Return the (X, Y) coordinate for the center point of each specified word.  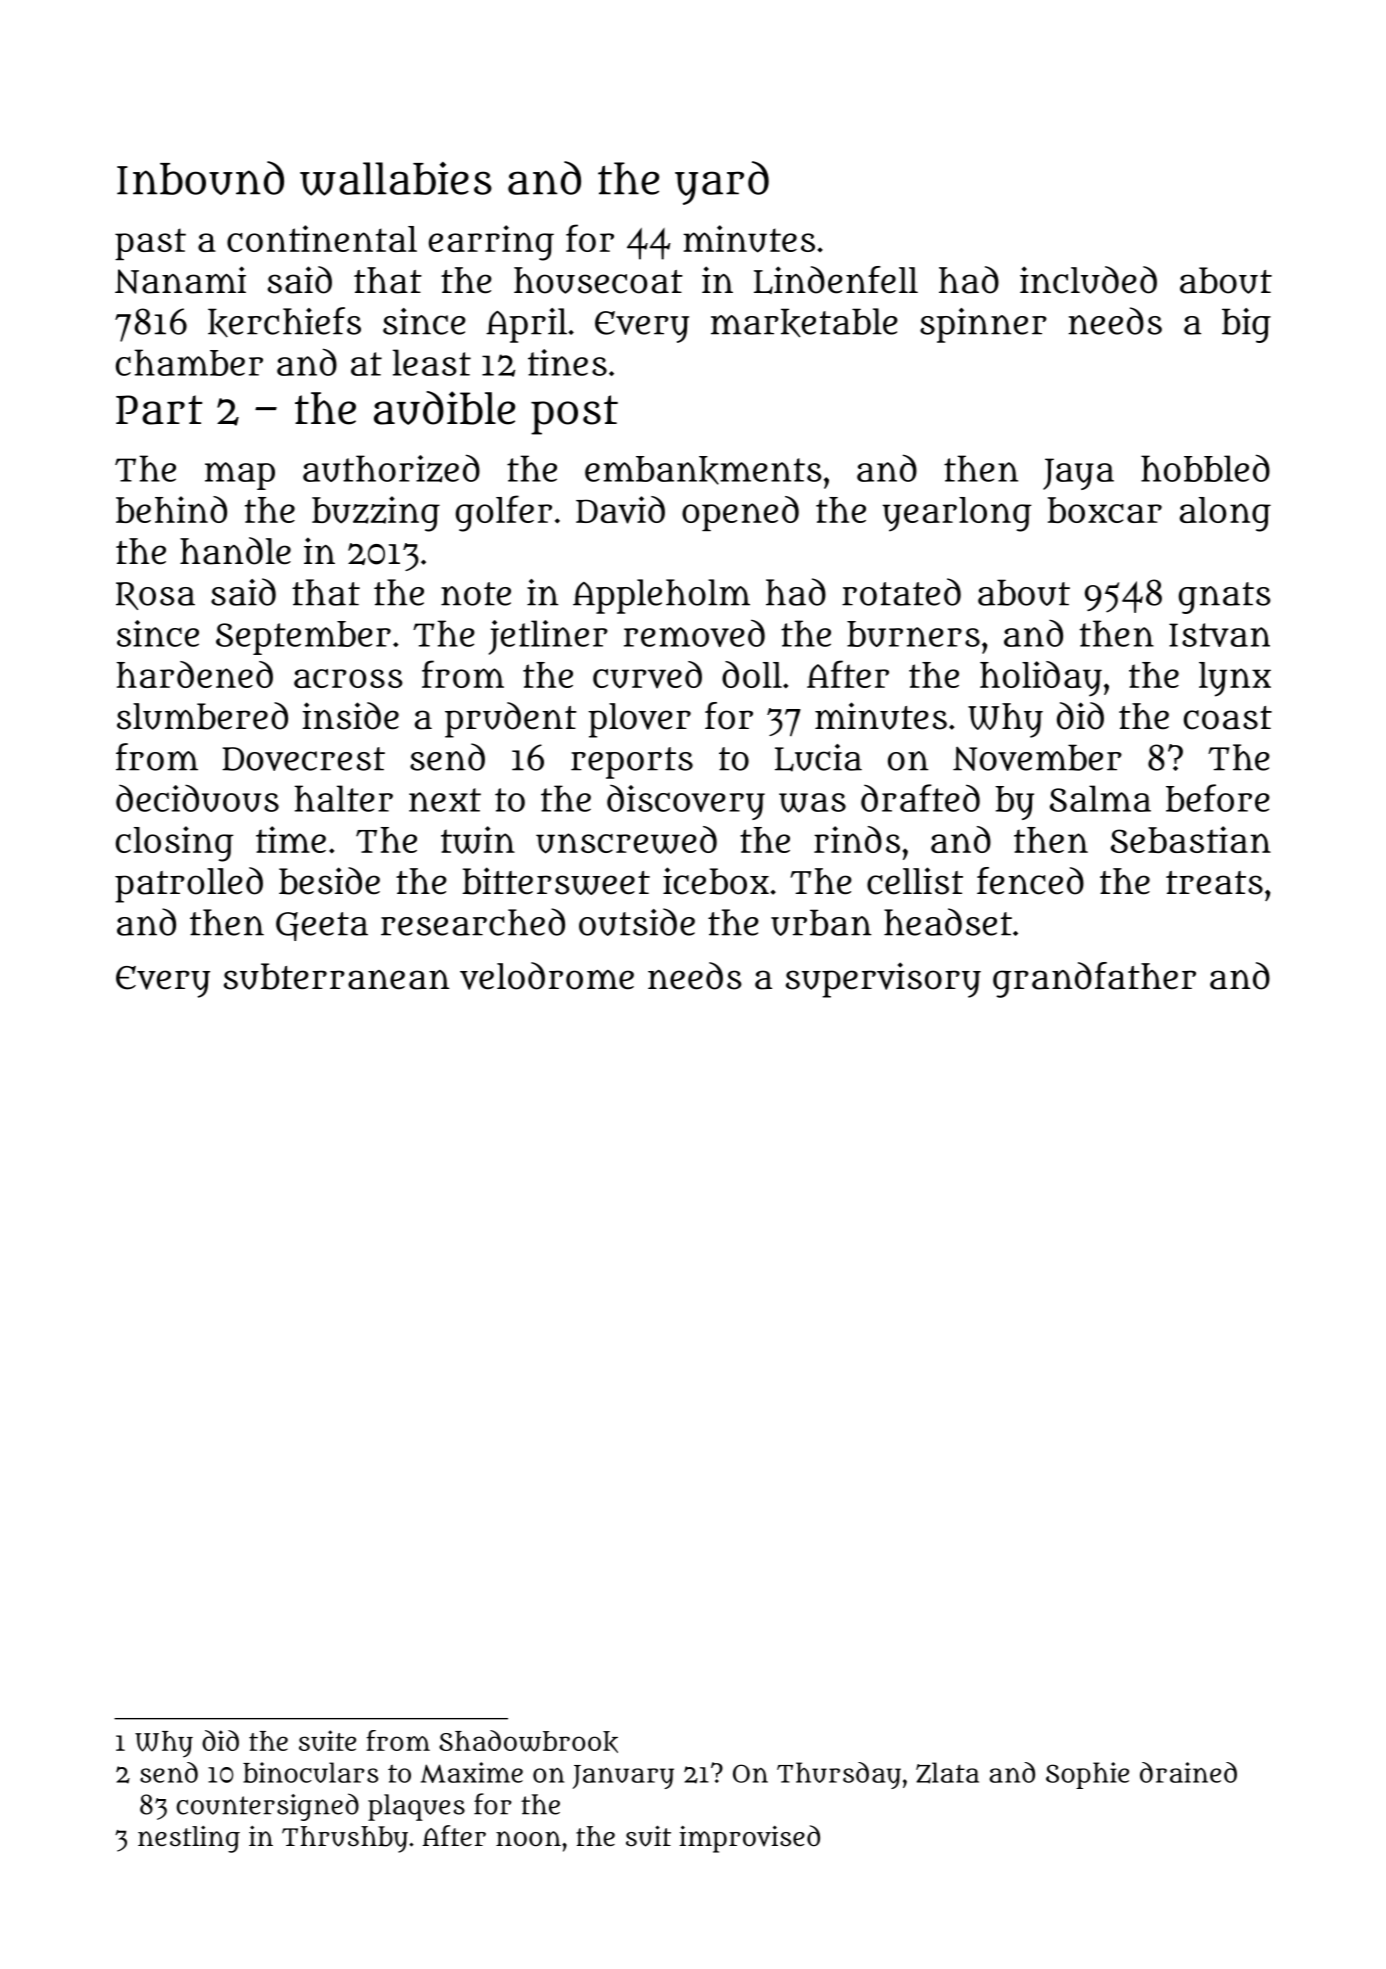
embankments (703, 470)
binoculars (310, 1772)
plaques (416, 1807)
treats (1214, 883)
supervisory (883, 980)
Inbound (200, 178)
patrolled (189, 885)
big (1246, 325)
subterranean (336, 976)
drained (1188, 1772)
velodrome (547, 976)
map (240, 476)
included (1088, 280)
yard (722, 183)
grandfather (1094, 980)
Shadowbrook (528, 1741)
